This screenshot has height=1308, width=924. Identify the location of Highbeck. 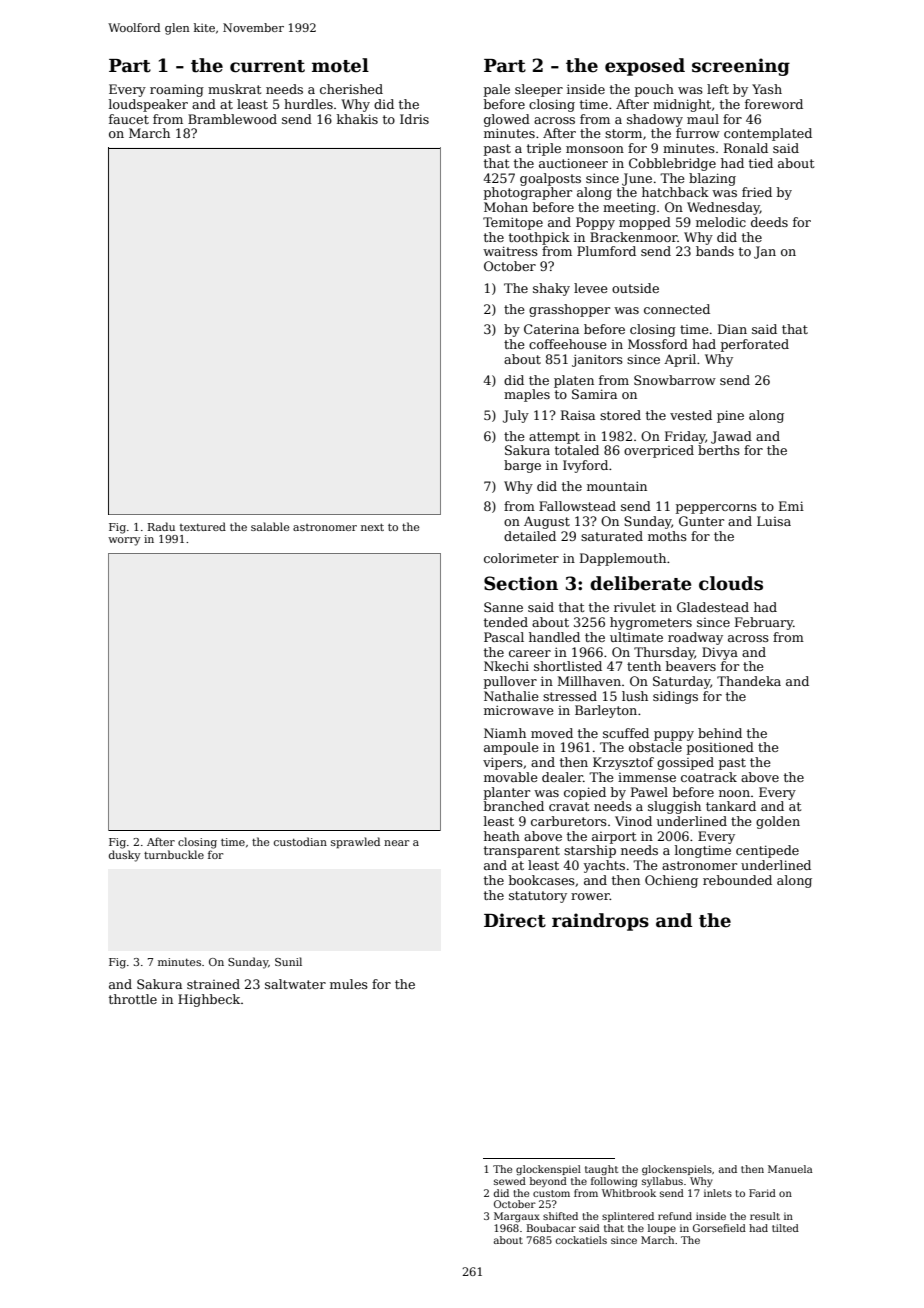
(209, 1000).
